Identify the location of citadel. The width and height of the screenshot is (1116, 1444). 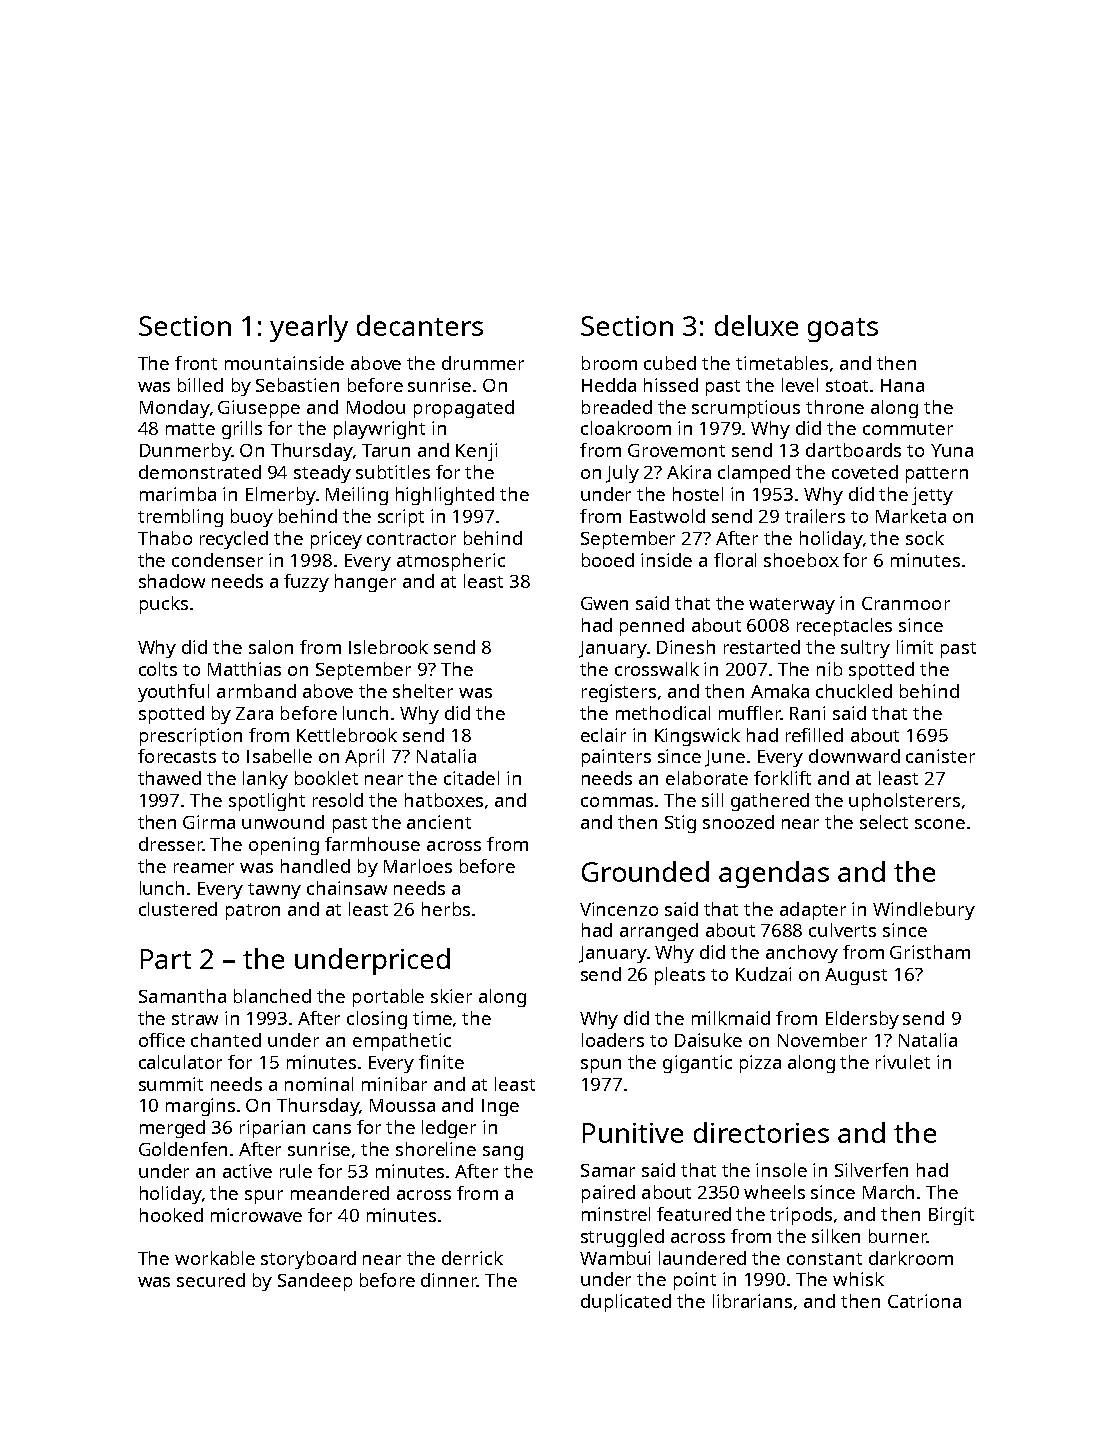
(471, 778).
